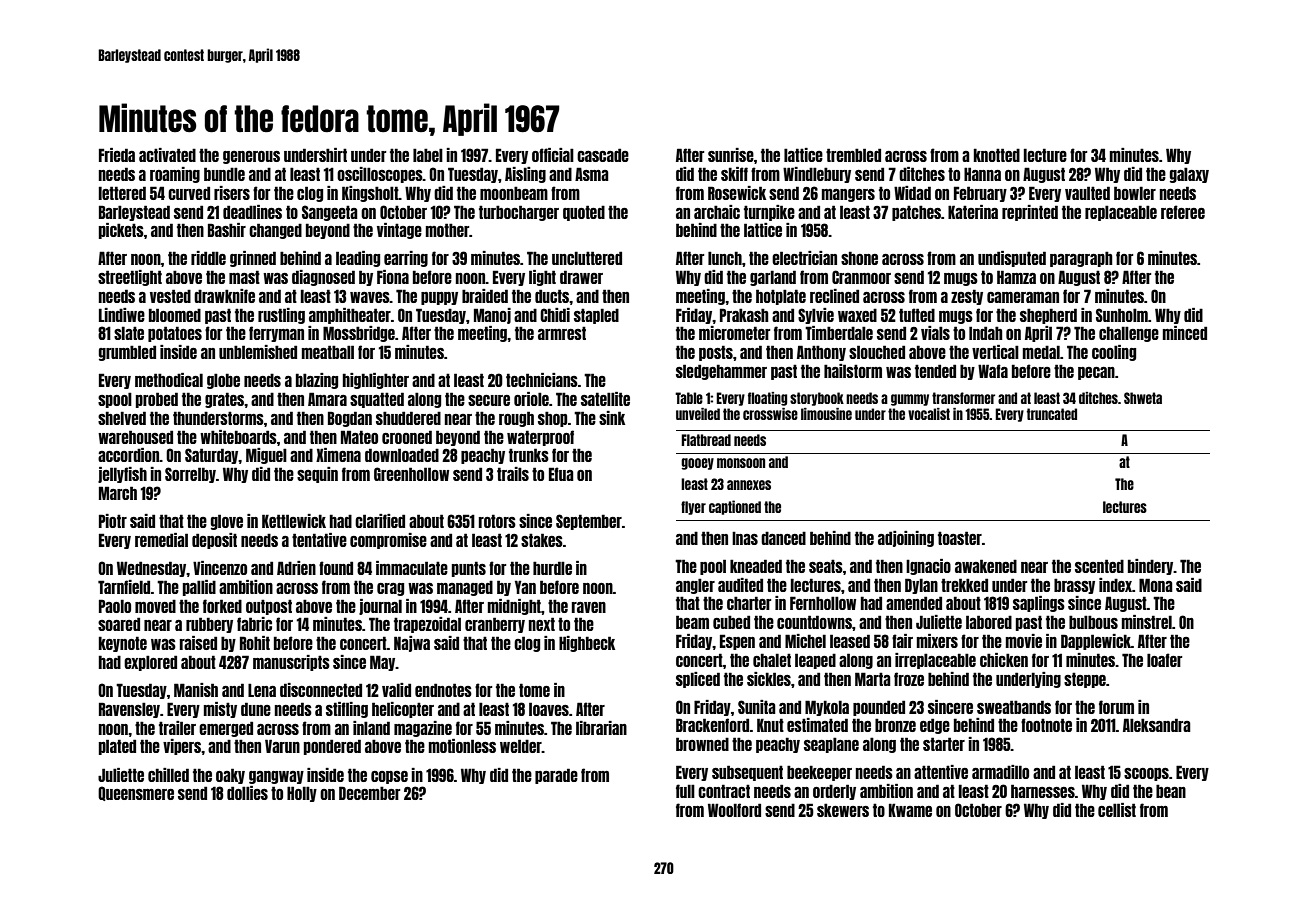 The image size is (1308, 924). I want to click on librarian, so click(601, 728).
